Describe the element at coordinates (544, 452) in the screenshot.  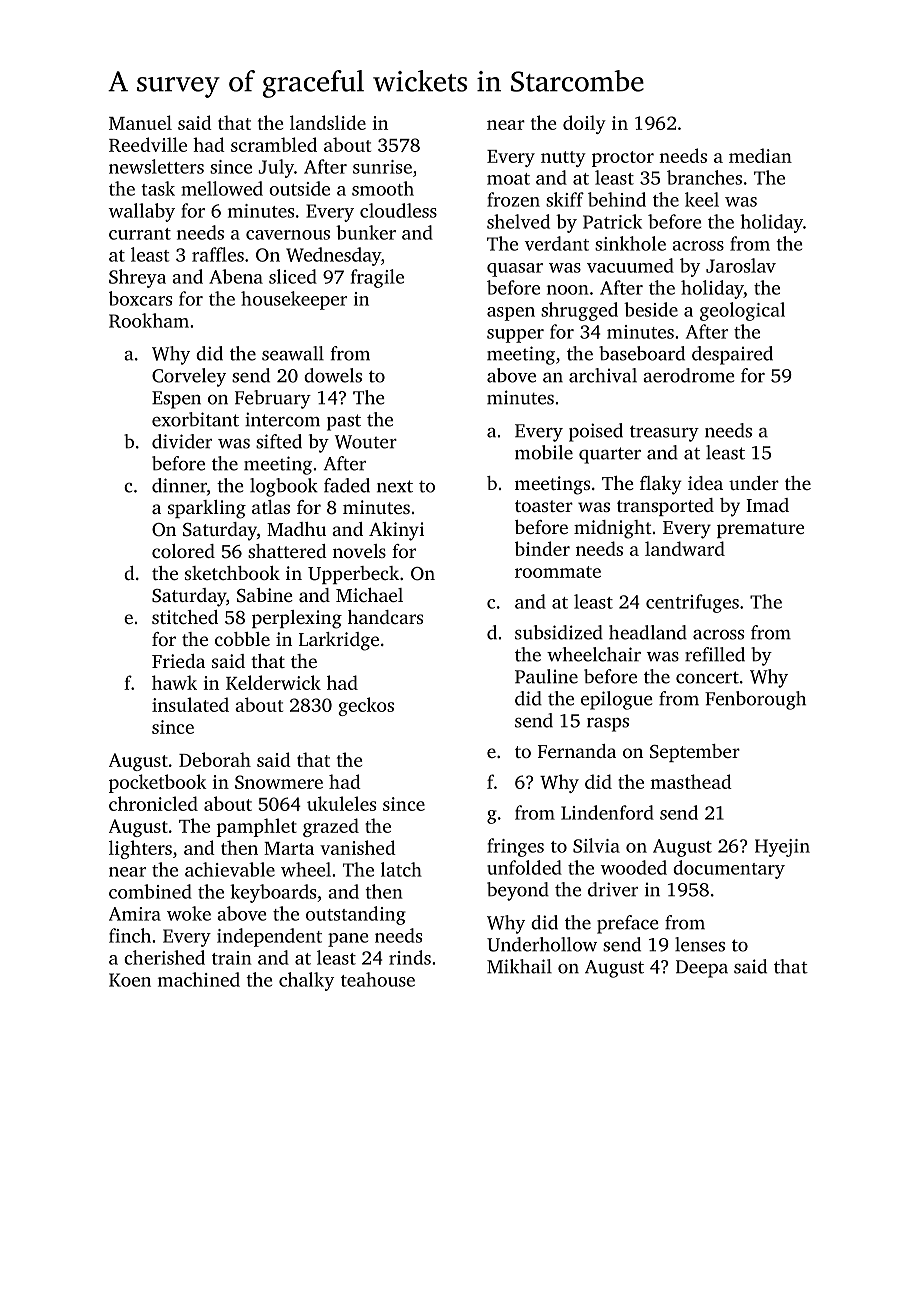
I see `mobile` at that location.
